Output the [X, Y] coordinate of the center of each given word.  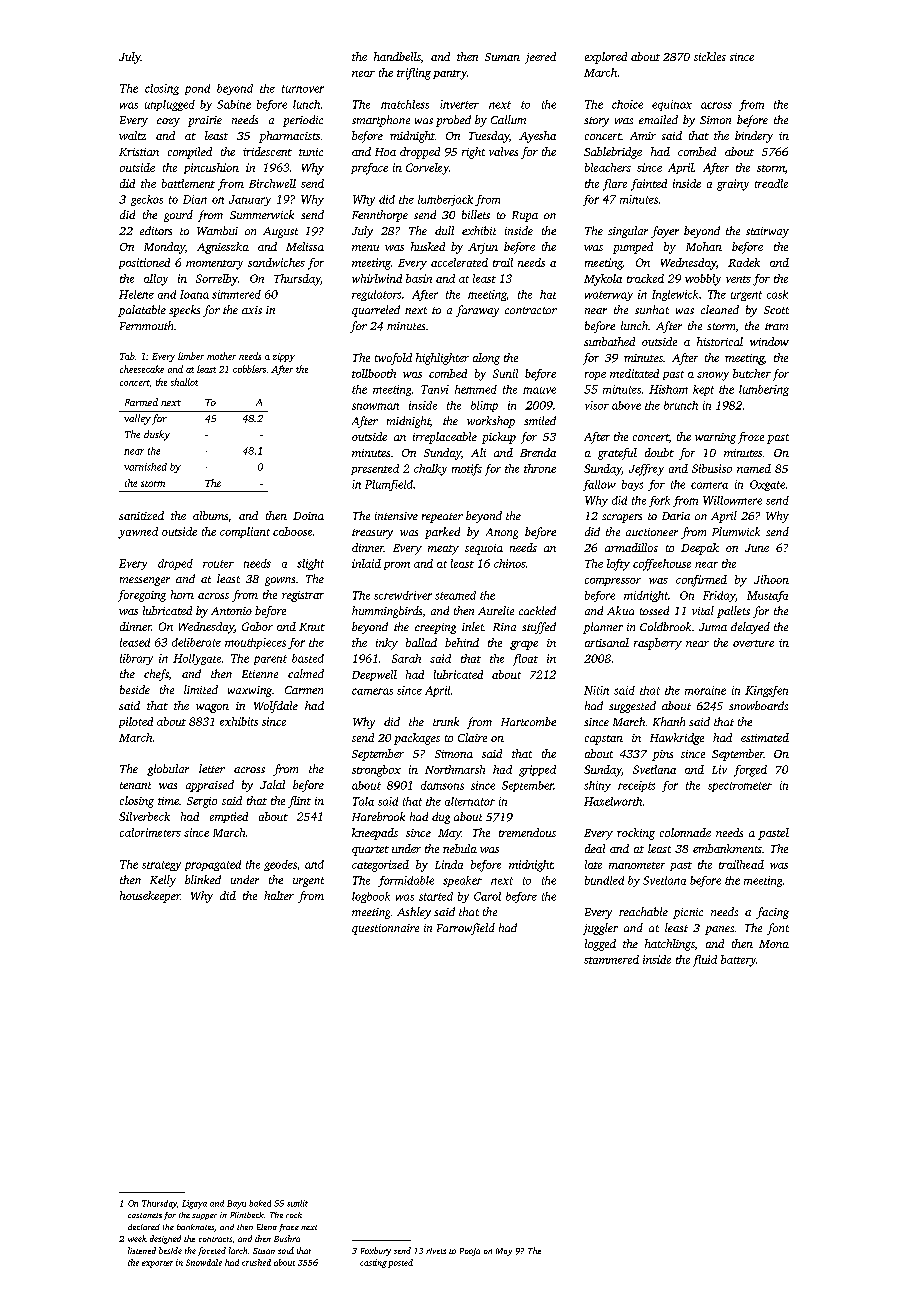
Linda [449, 864]
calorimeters [150, 832]
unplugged [170, 105]
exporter [157, 1264]
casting [373, 1263]
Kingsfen [766, 691]
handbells [397, 56]
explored [606, 58]
